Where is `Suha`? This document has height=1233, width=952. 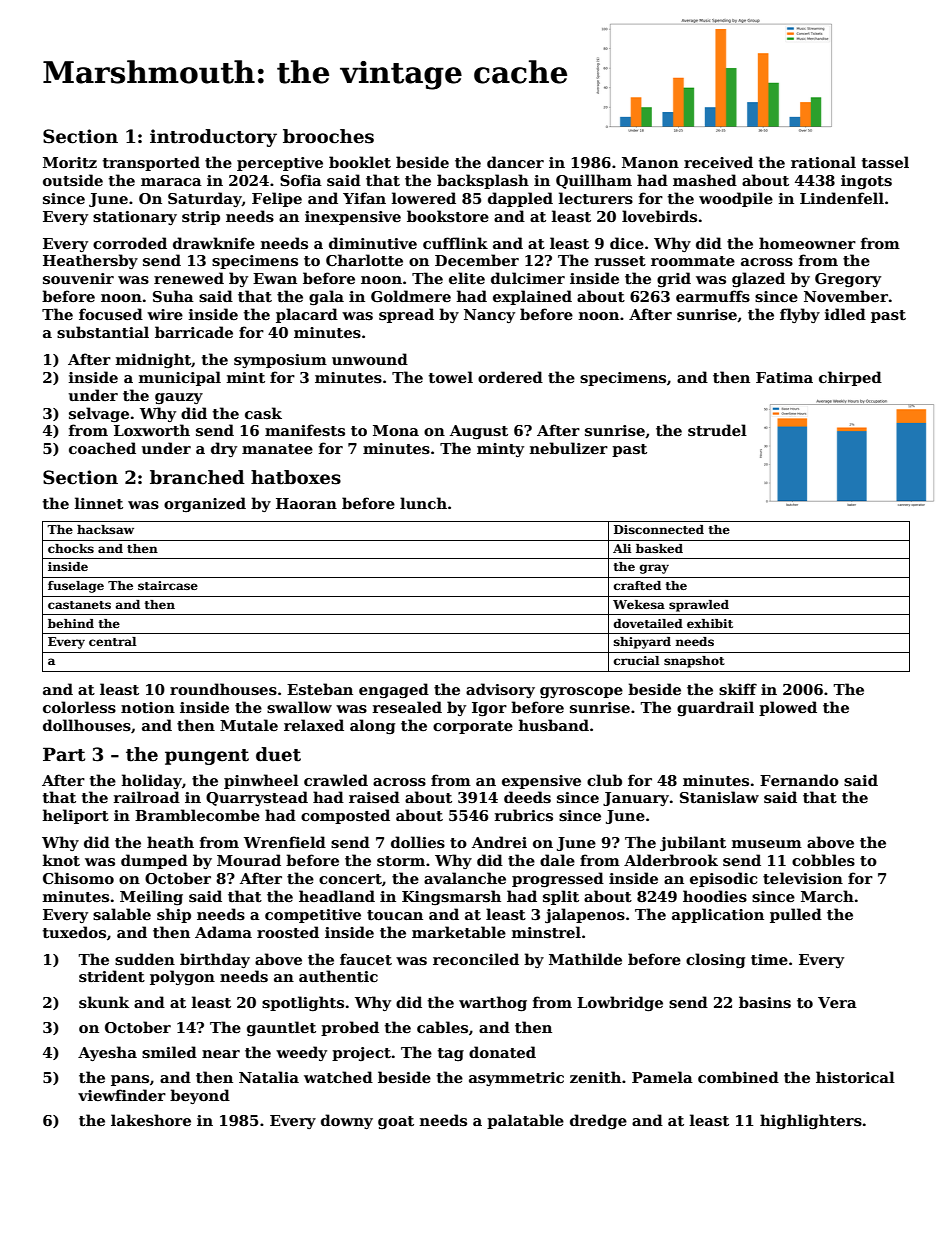
Suha is located at coordinates (173, 296).
